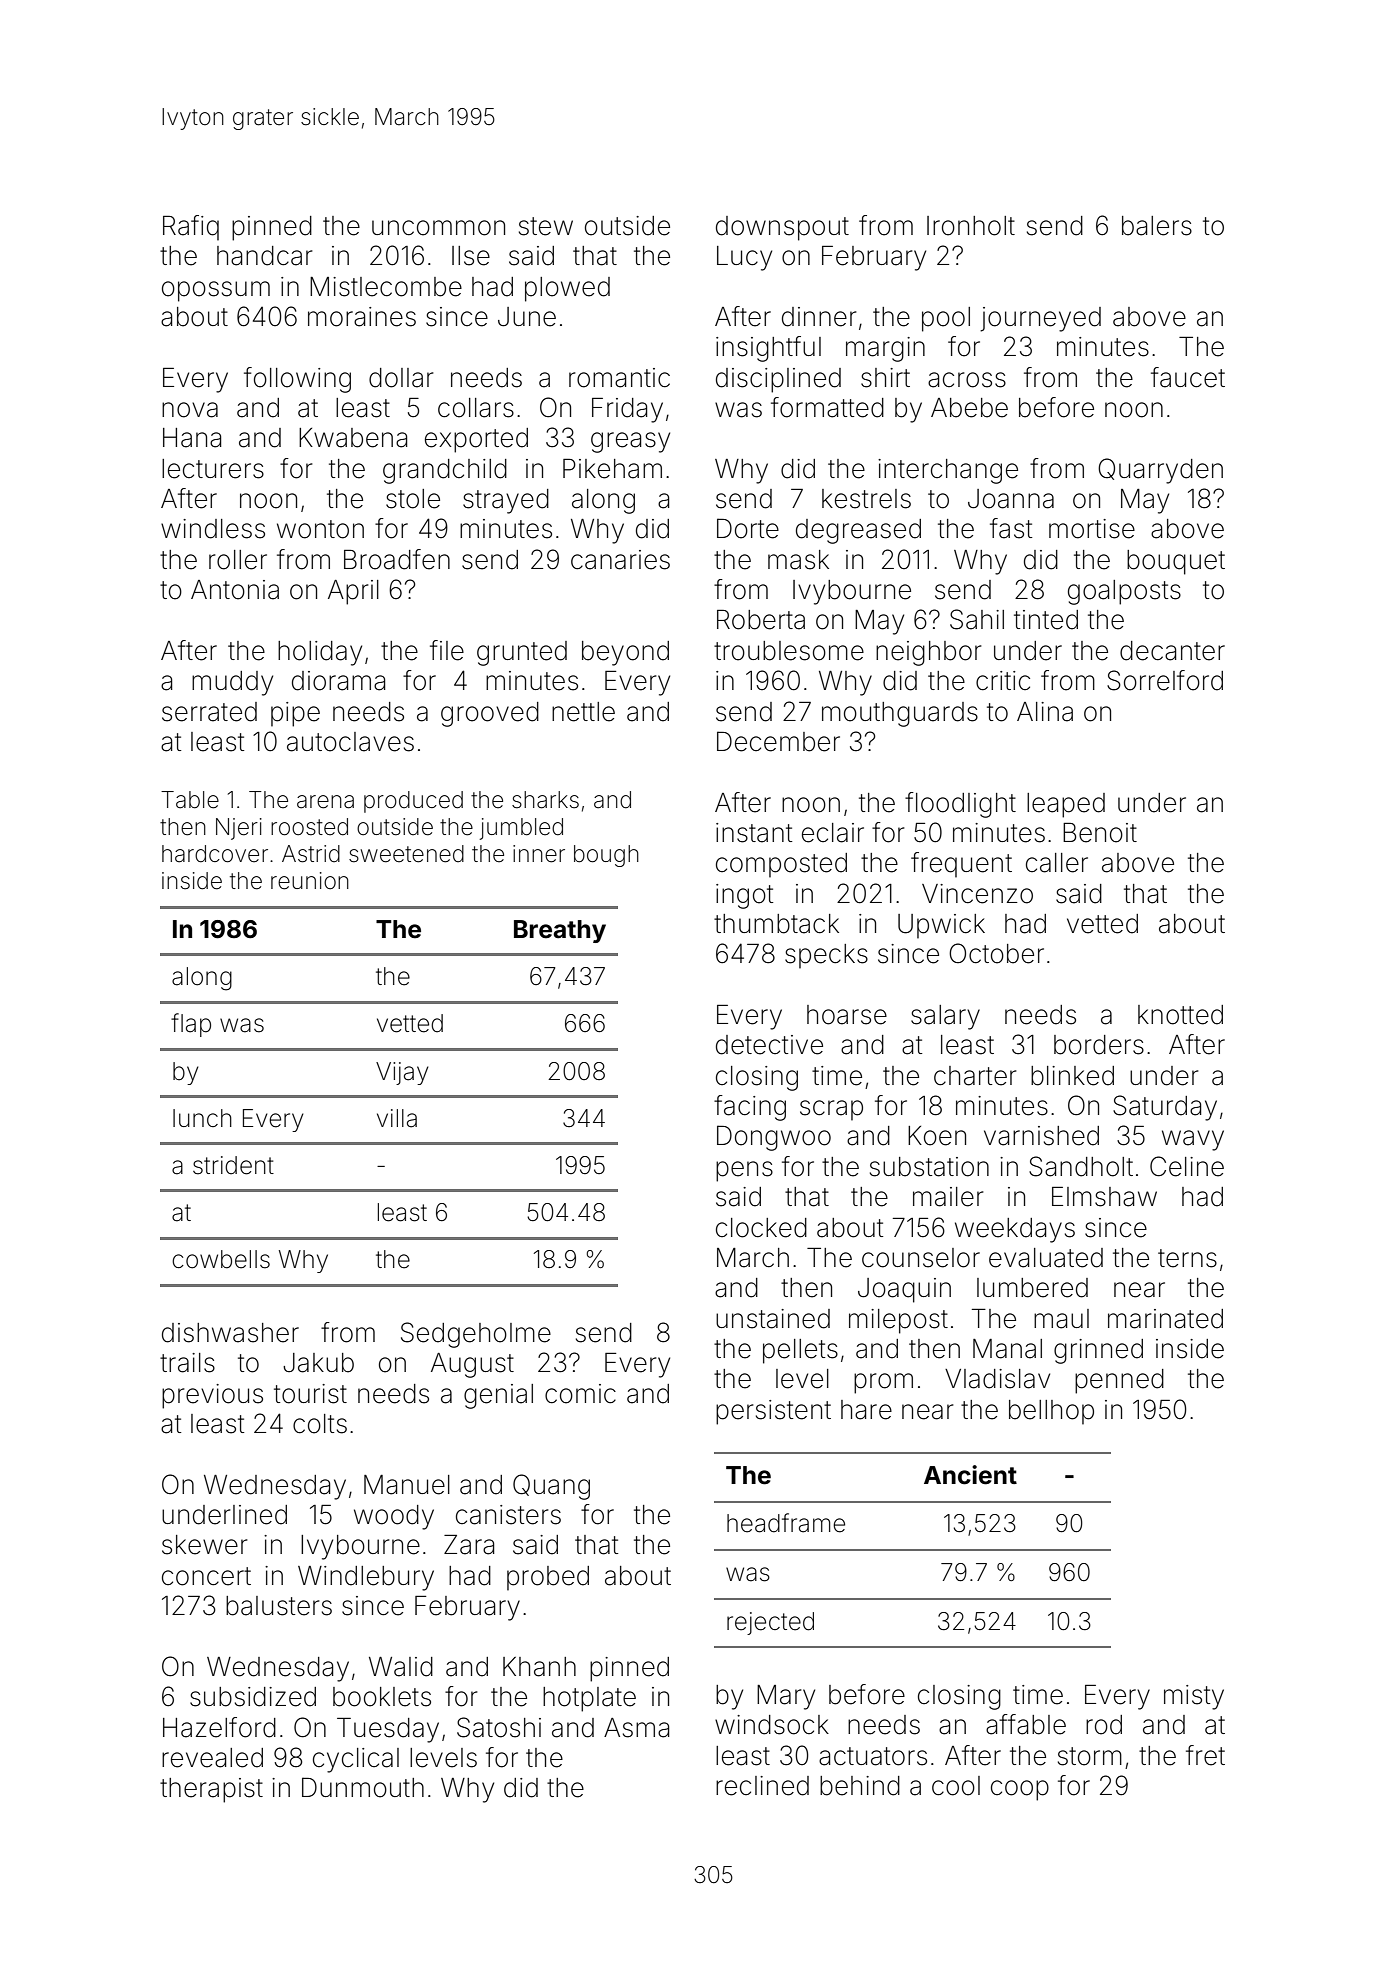 The height and width of the image is (1969, 1386). Describe the element at coordinates (769, 1045) in the image. I see `detective` at that location.
